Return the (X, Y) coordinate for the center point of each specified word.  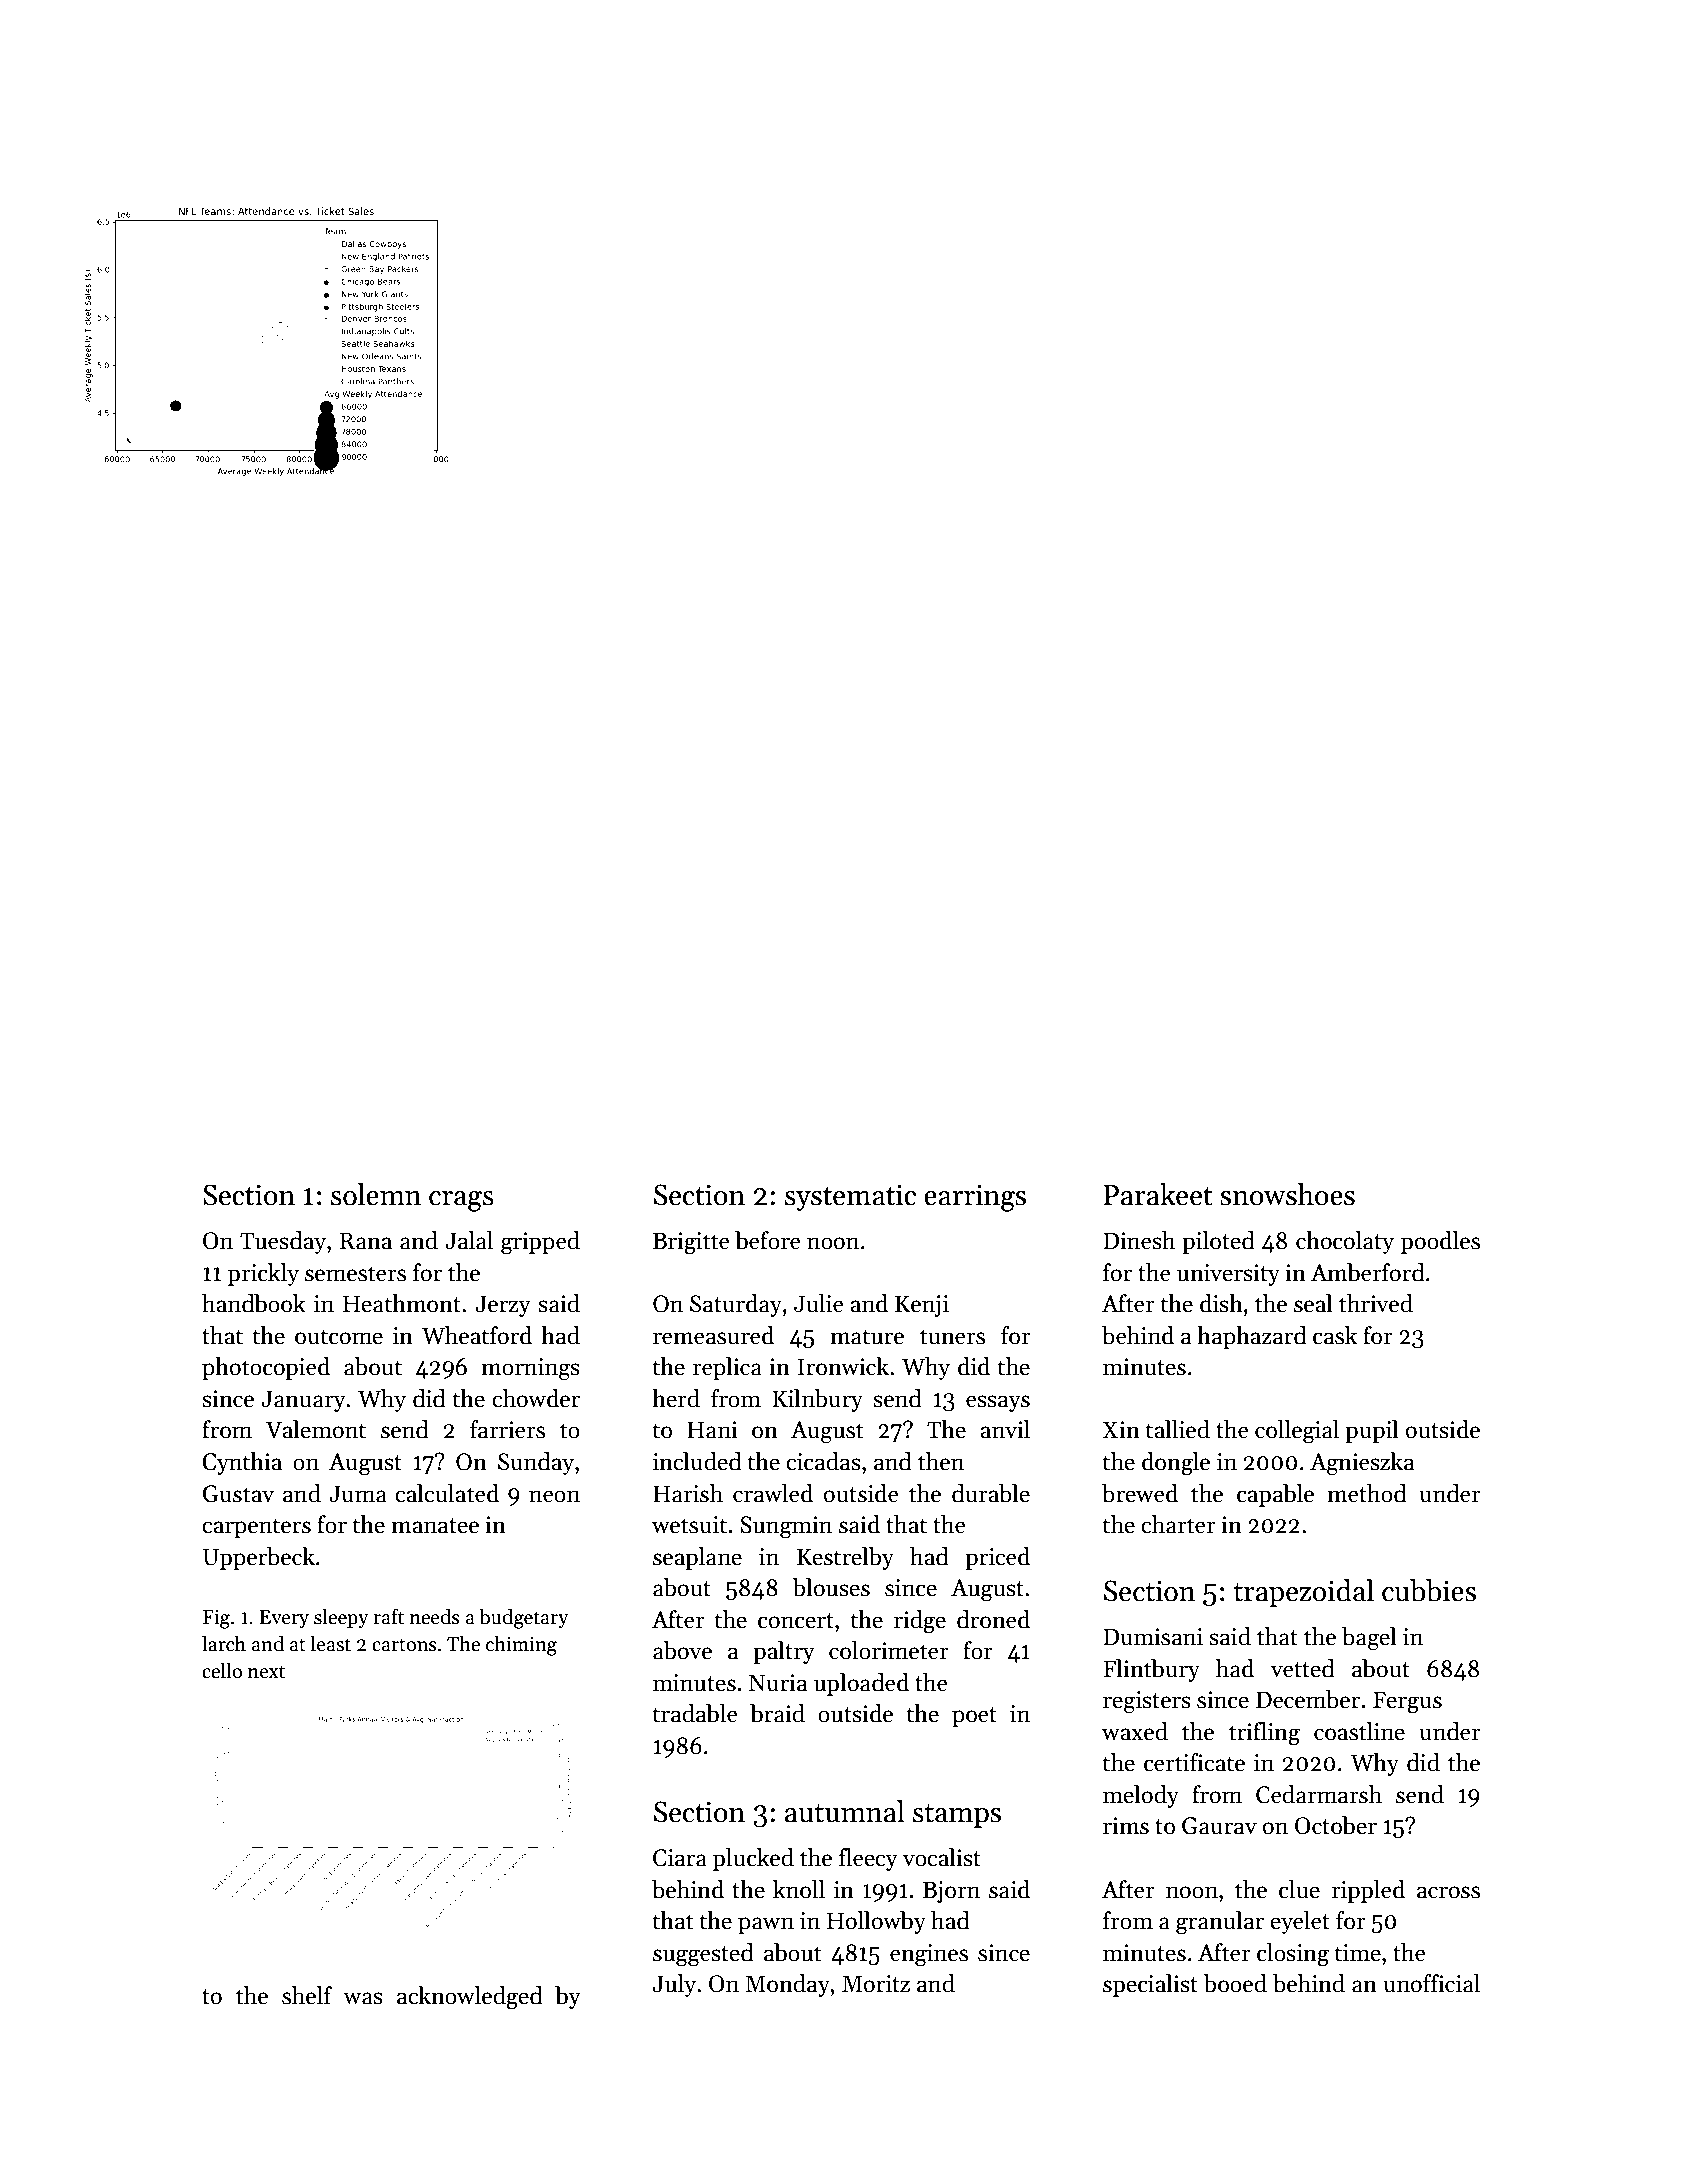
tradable (694, 1713)
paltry (784, 1652)
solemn (376, 1194)
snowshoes (1287, 1194)
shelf (307, 1995)
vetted (1302, 1668)
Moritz (876, 1984)
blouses (831, 1587)
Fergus (1407, 1702)
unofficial (1431, 1983)
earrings (975, 1198)
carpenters (256, 1528)
